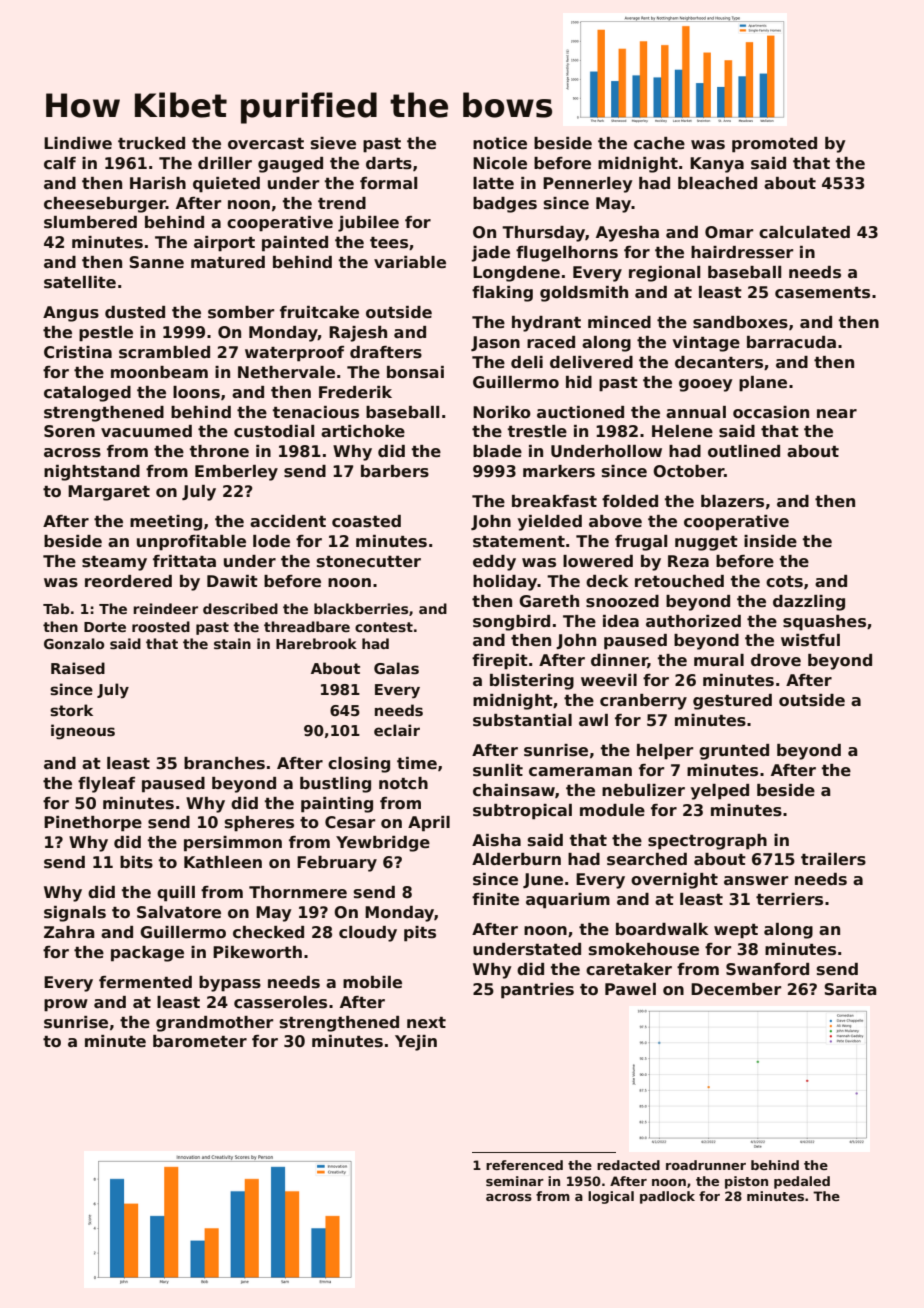 Image resolution: width=924 pixels, height=1308 pixels. I want to click on gestured, so click(732, 702).
